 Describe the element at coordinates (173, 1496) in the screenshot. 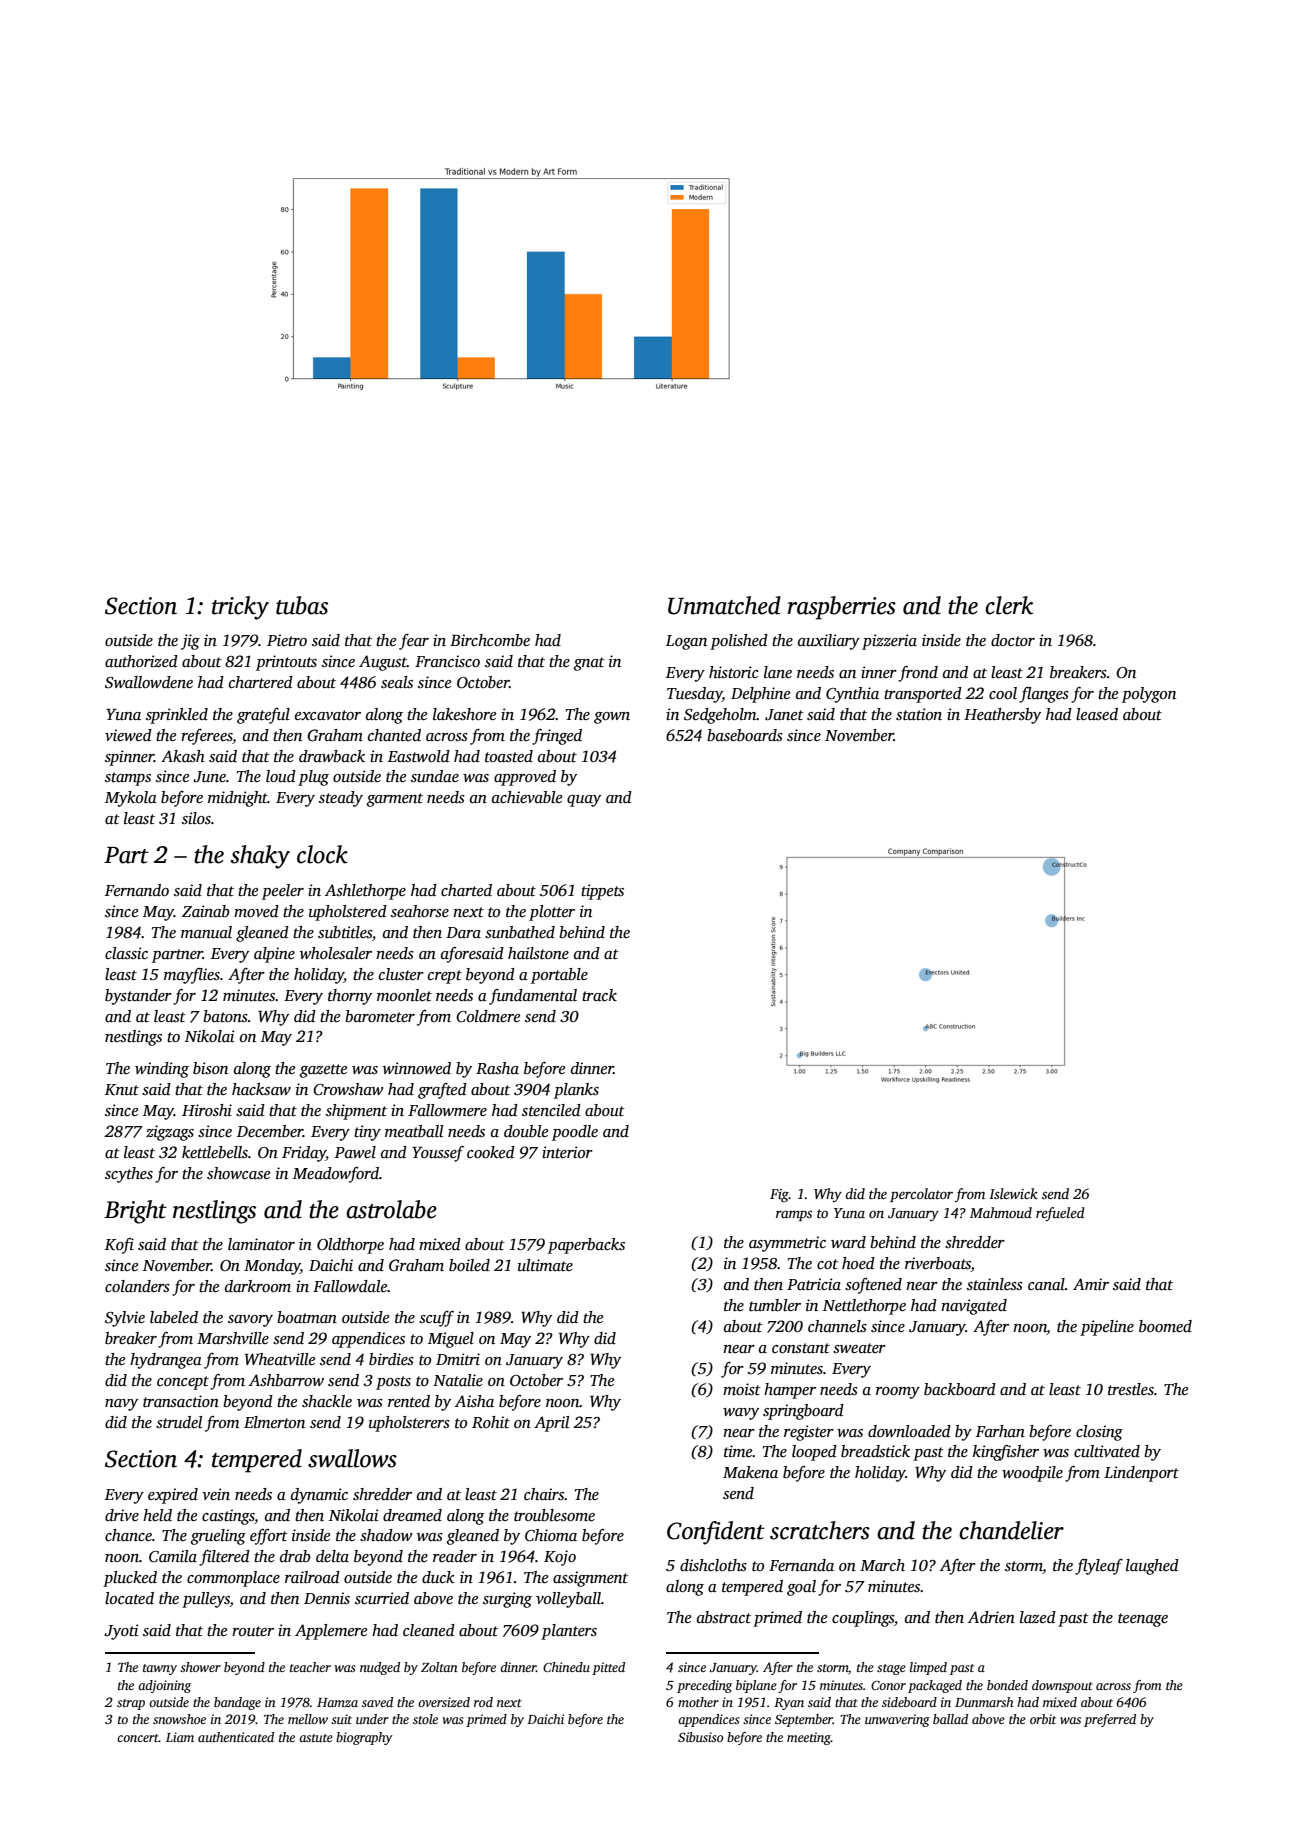

I see `expired` at that location.
